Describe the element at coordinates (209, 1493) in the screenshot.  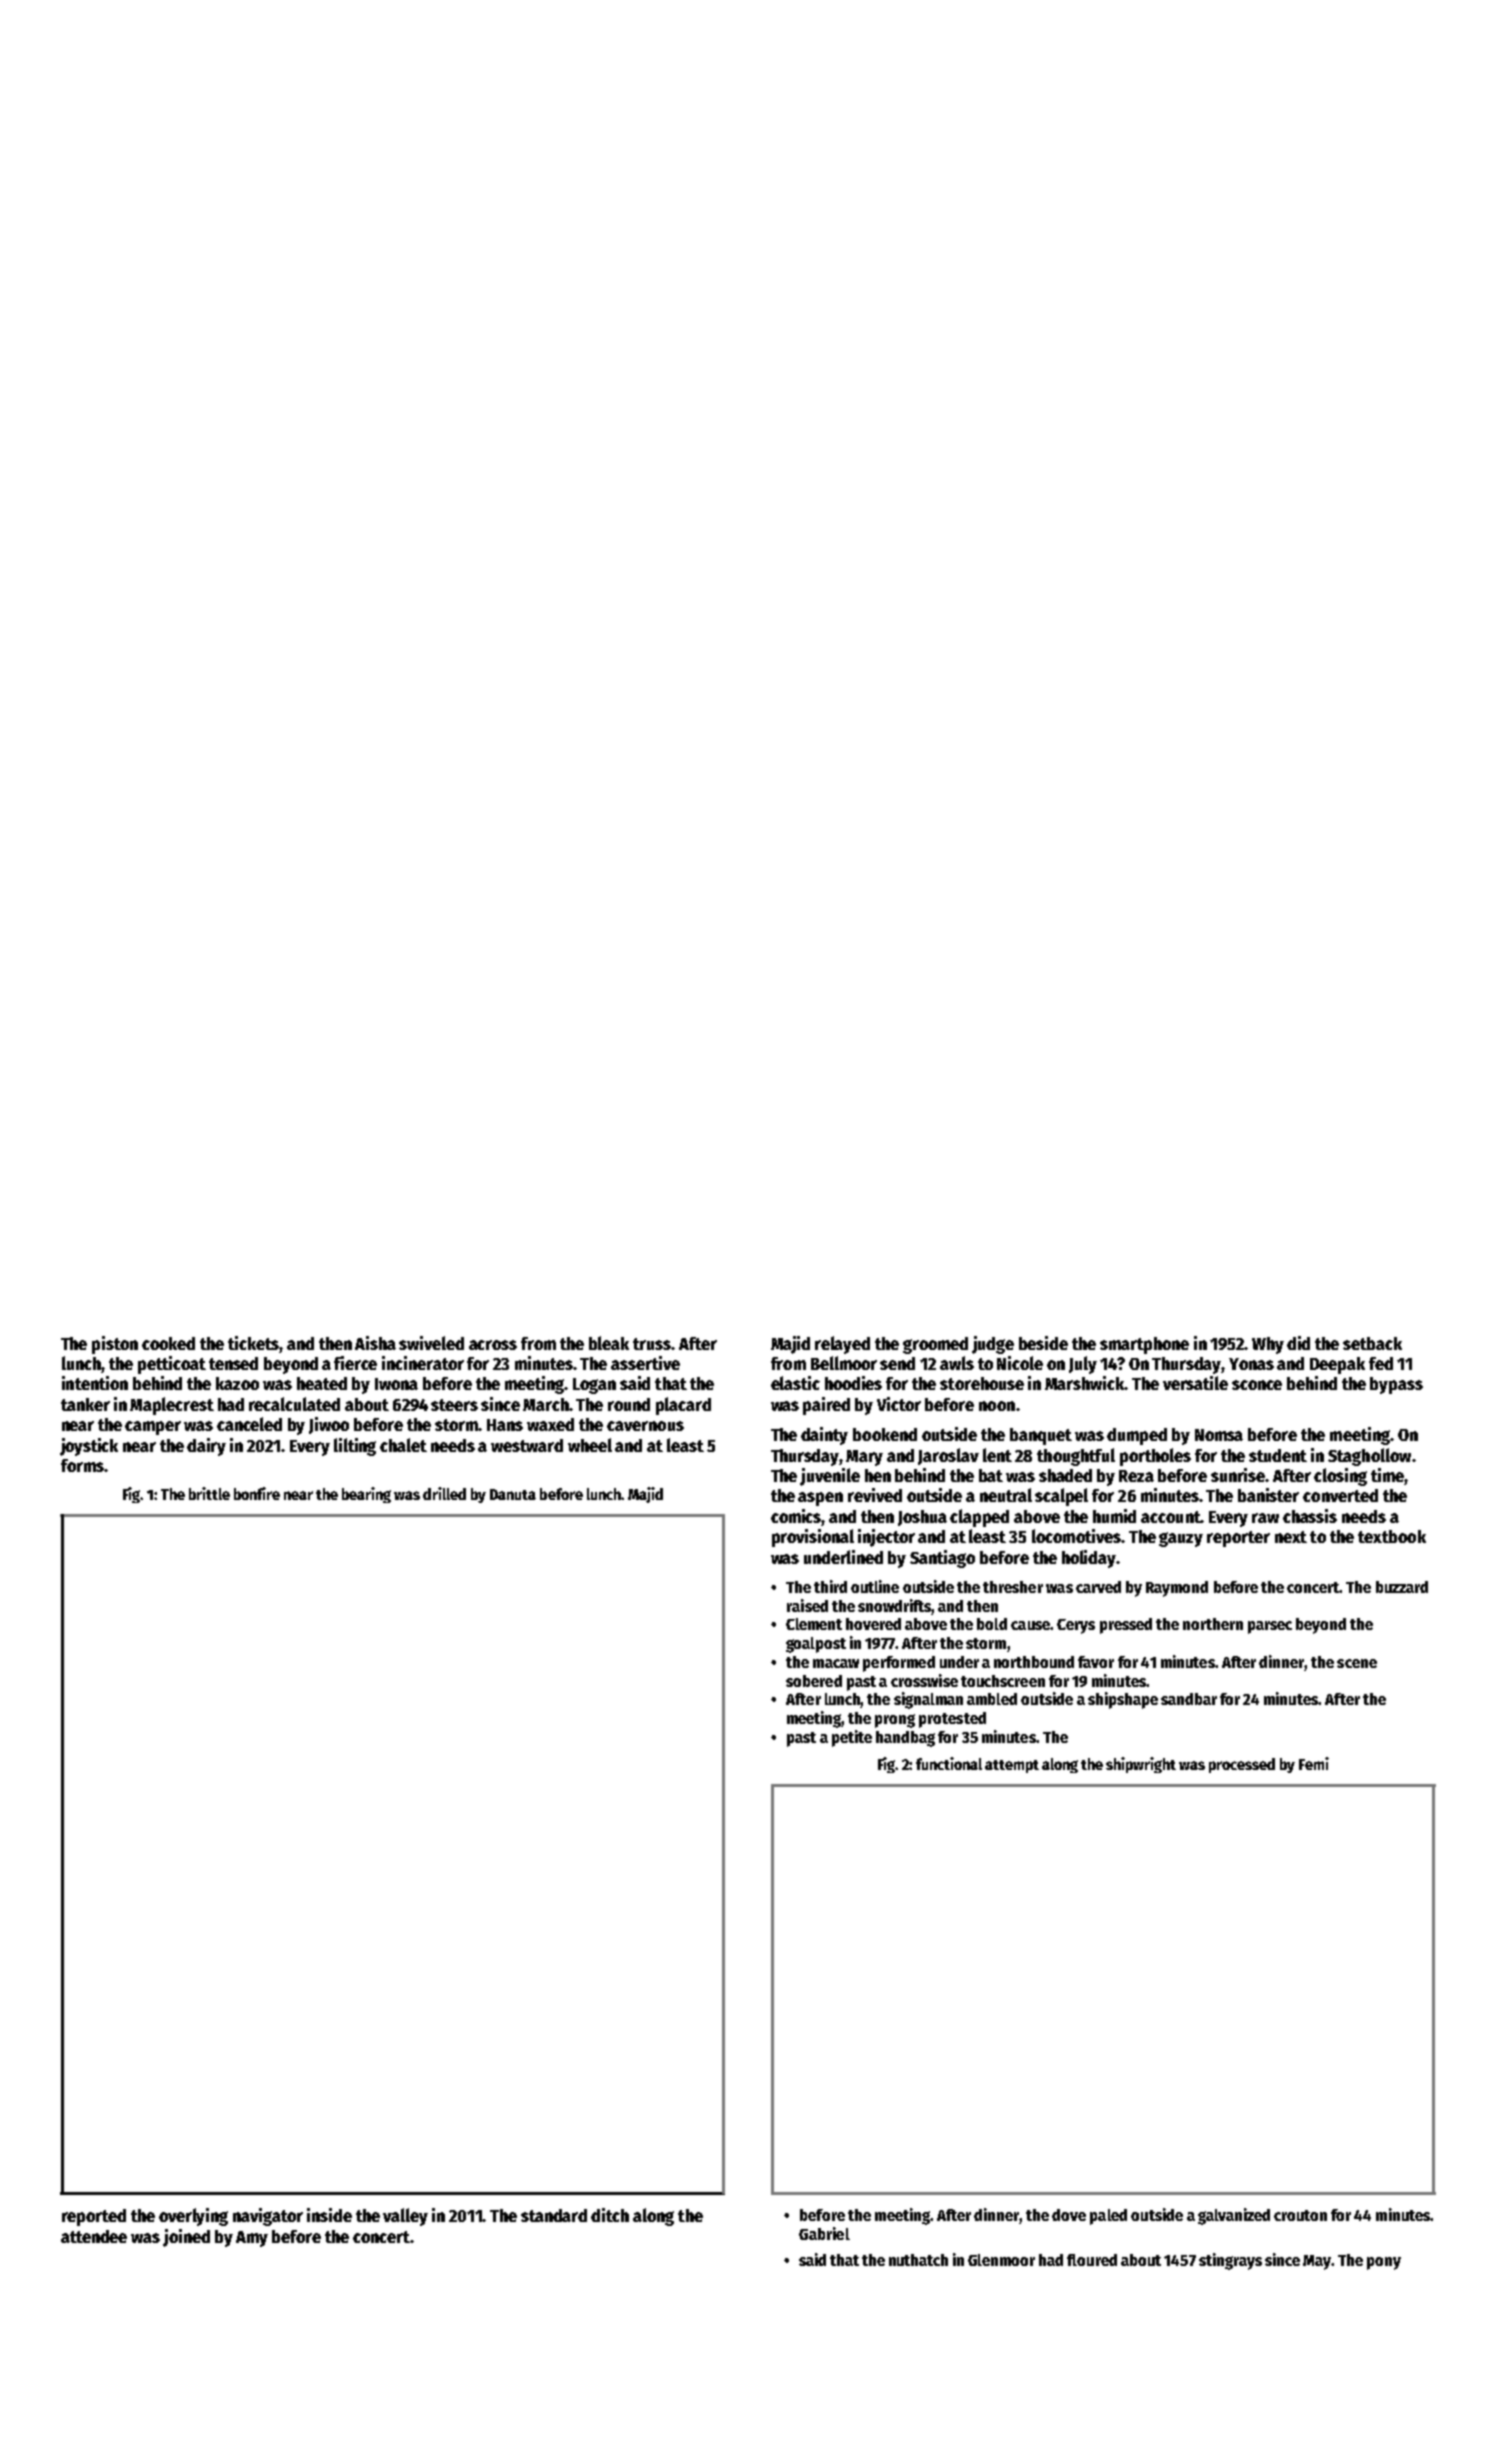
I see `brittle` at that location.
